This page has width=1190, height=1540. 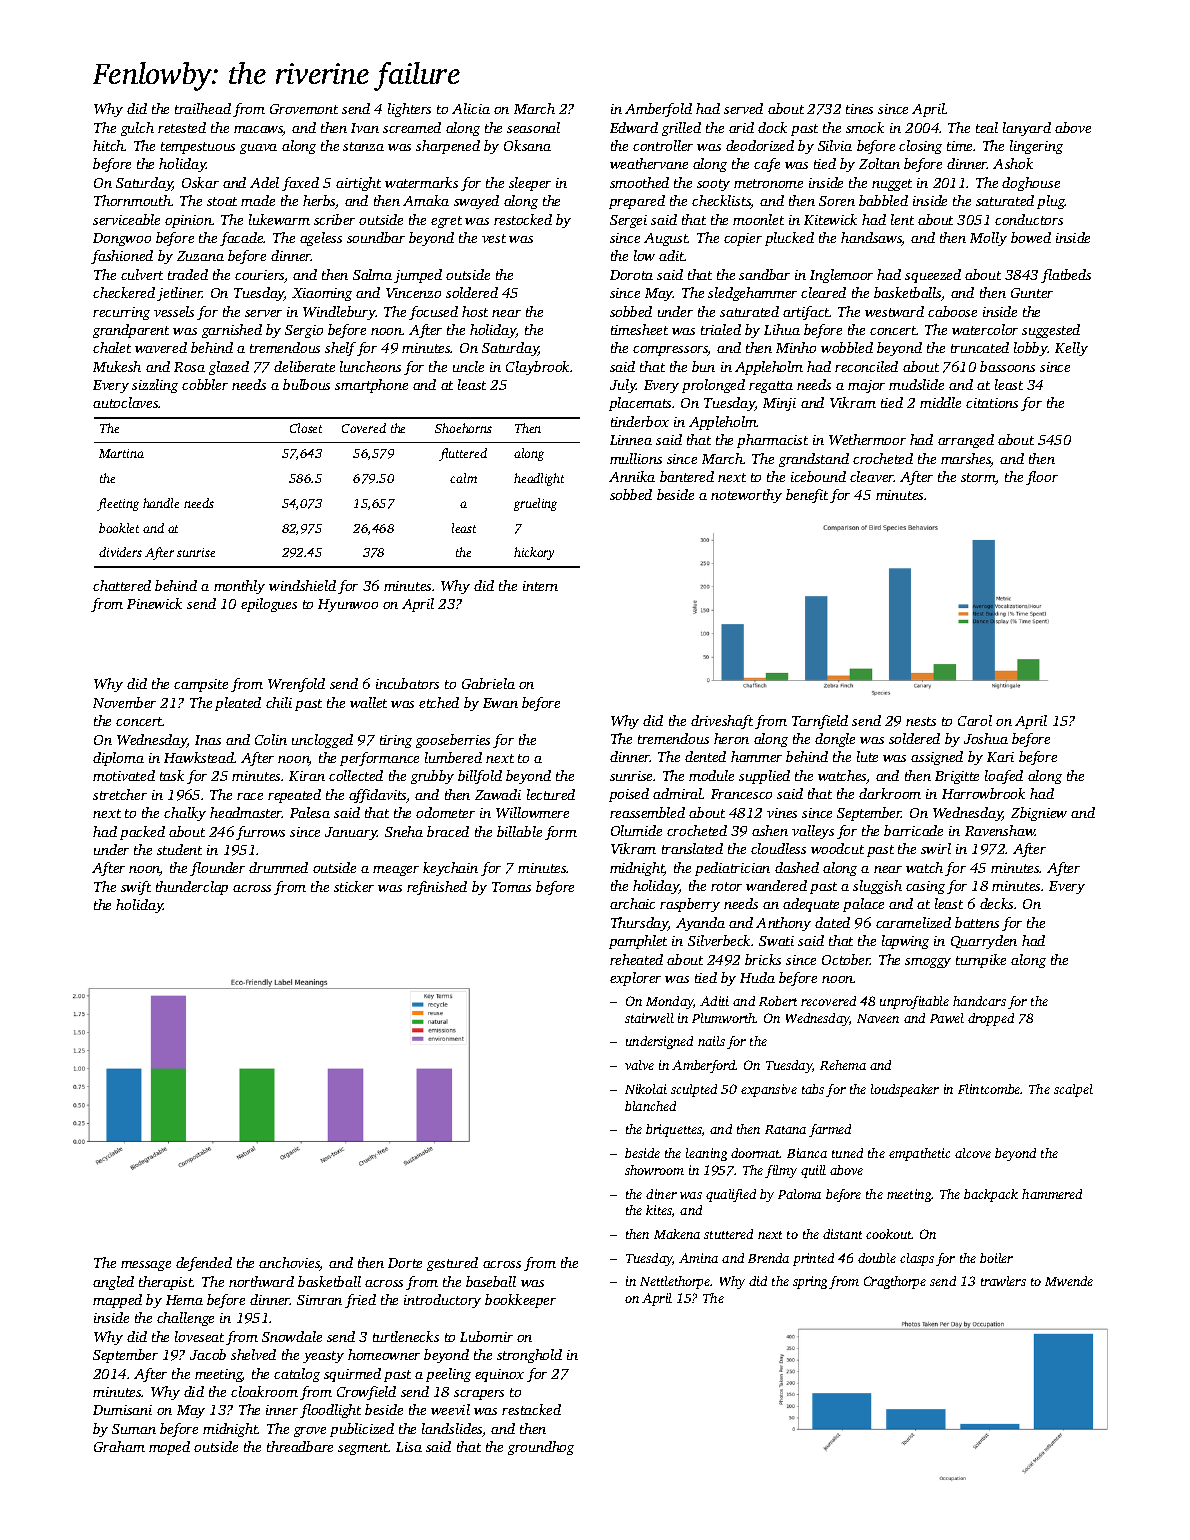 I want to click on trailhead, so click(x=203, y=108).
